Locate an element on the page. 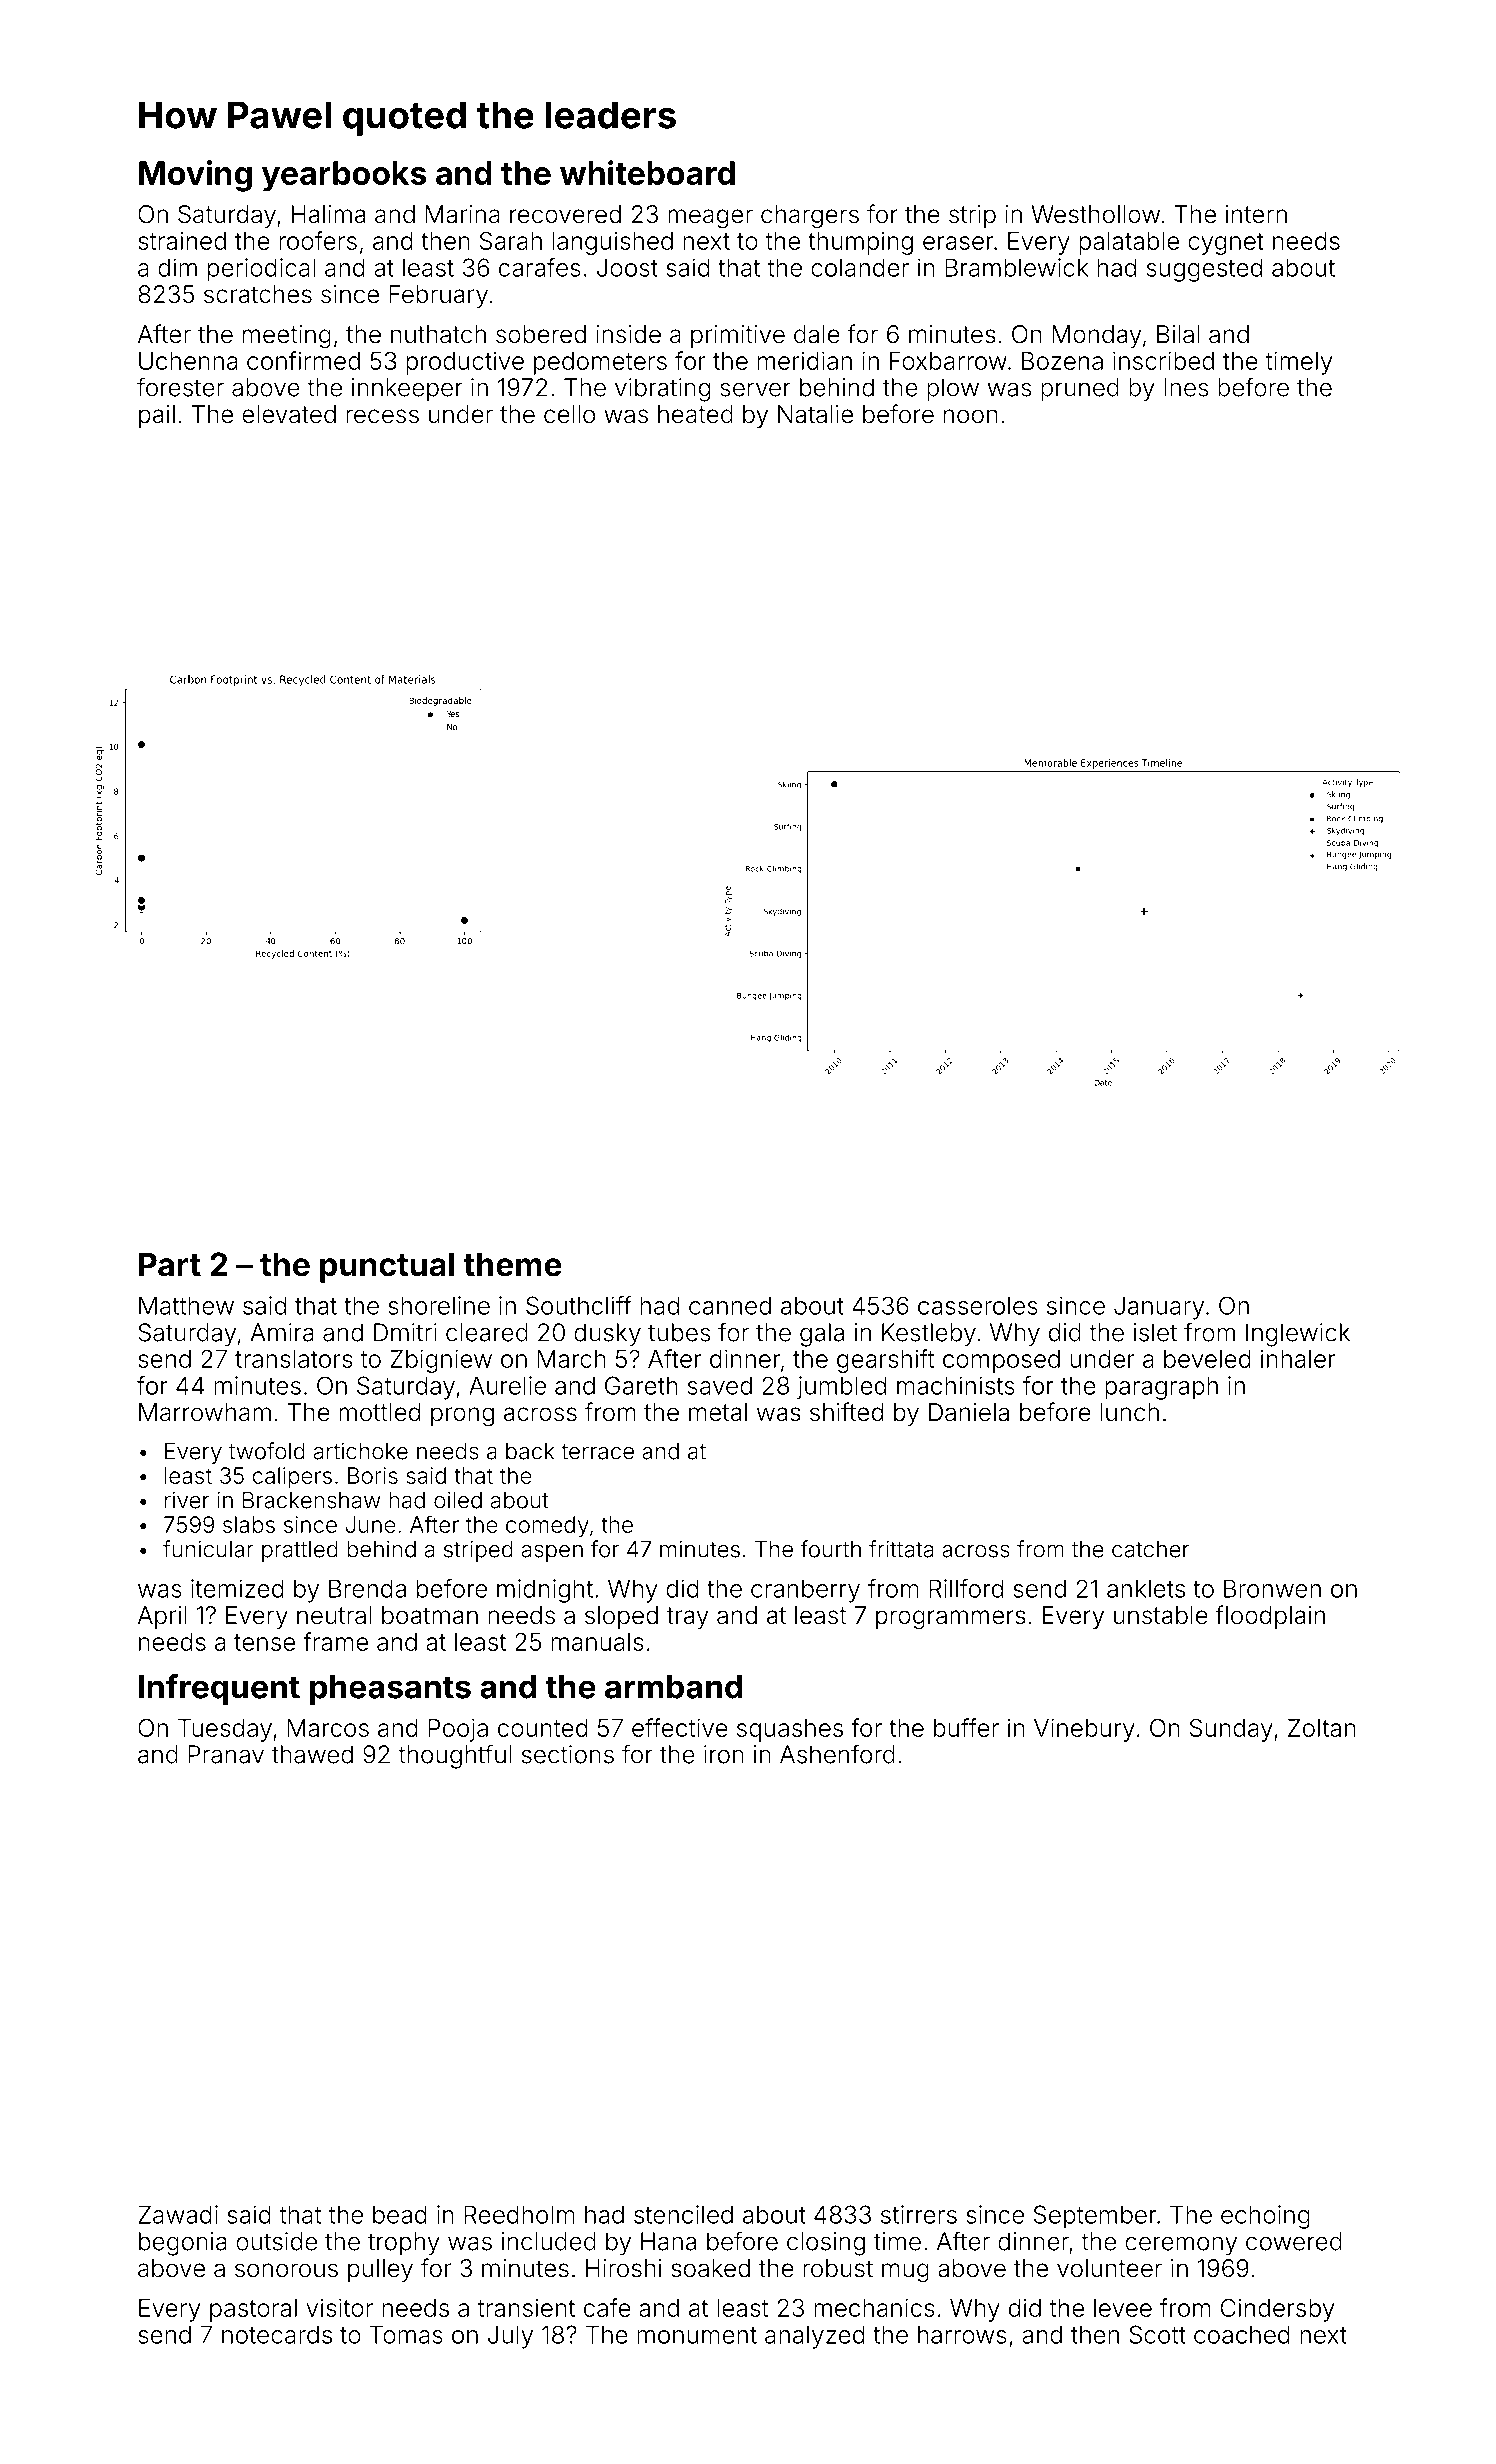 This document has width=1496, height=2464. punctual is located at coordinates (387, 1267).
